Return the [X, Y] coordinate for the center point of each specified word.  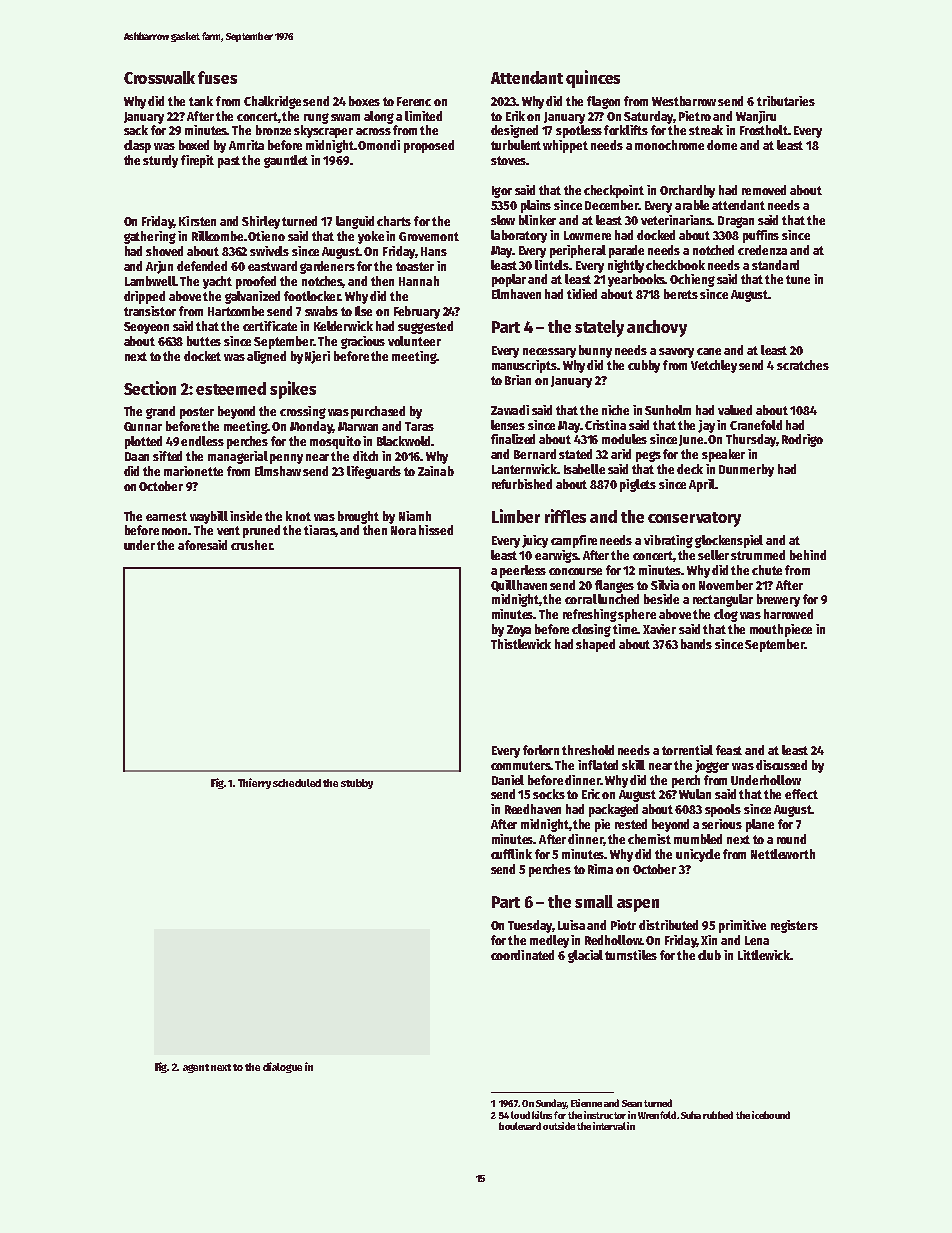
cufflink [511, 854]
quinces [593, 79]
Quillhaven [519, 586]
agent [196, 1068]
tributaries [786, 101]
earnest [166, 516]
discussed [781, 765]
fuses [217, 77]
